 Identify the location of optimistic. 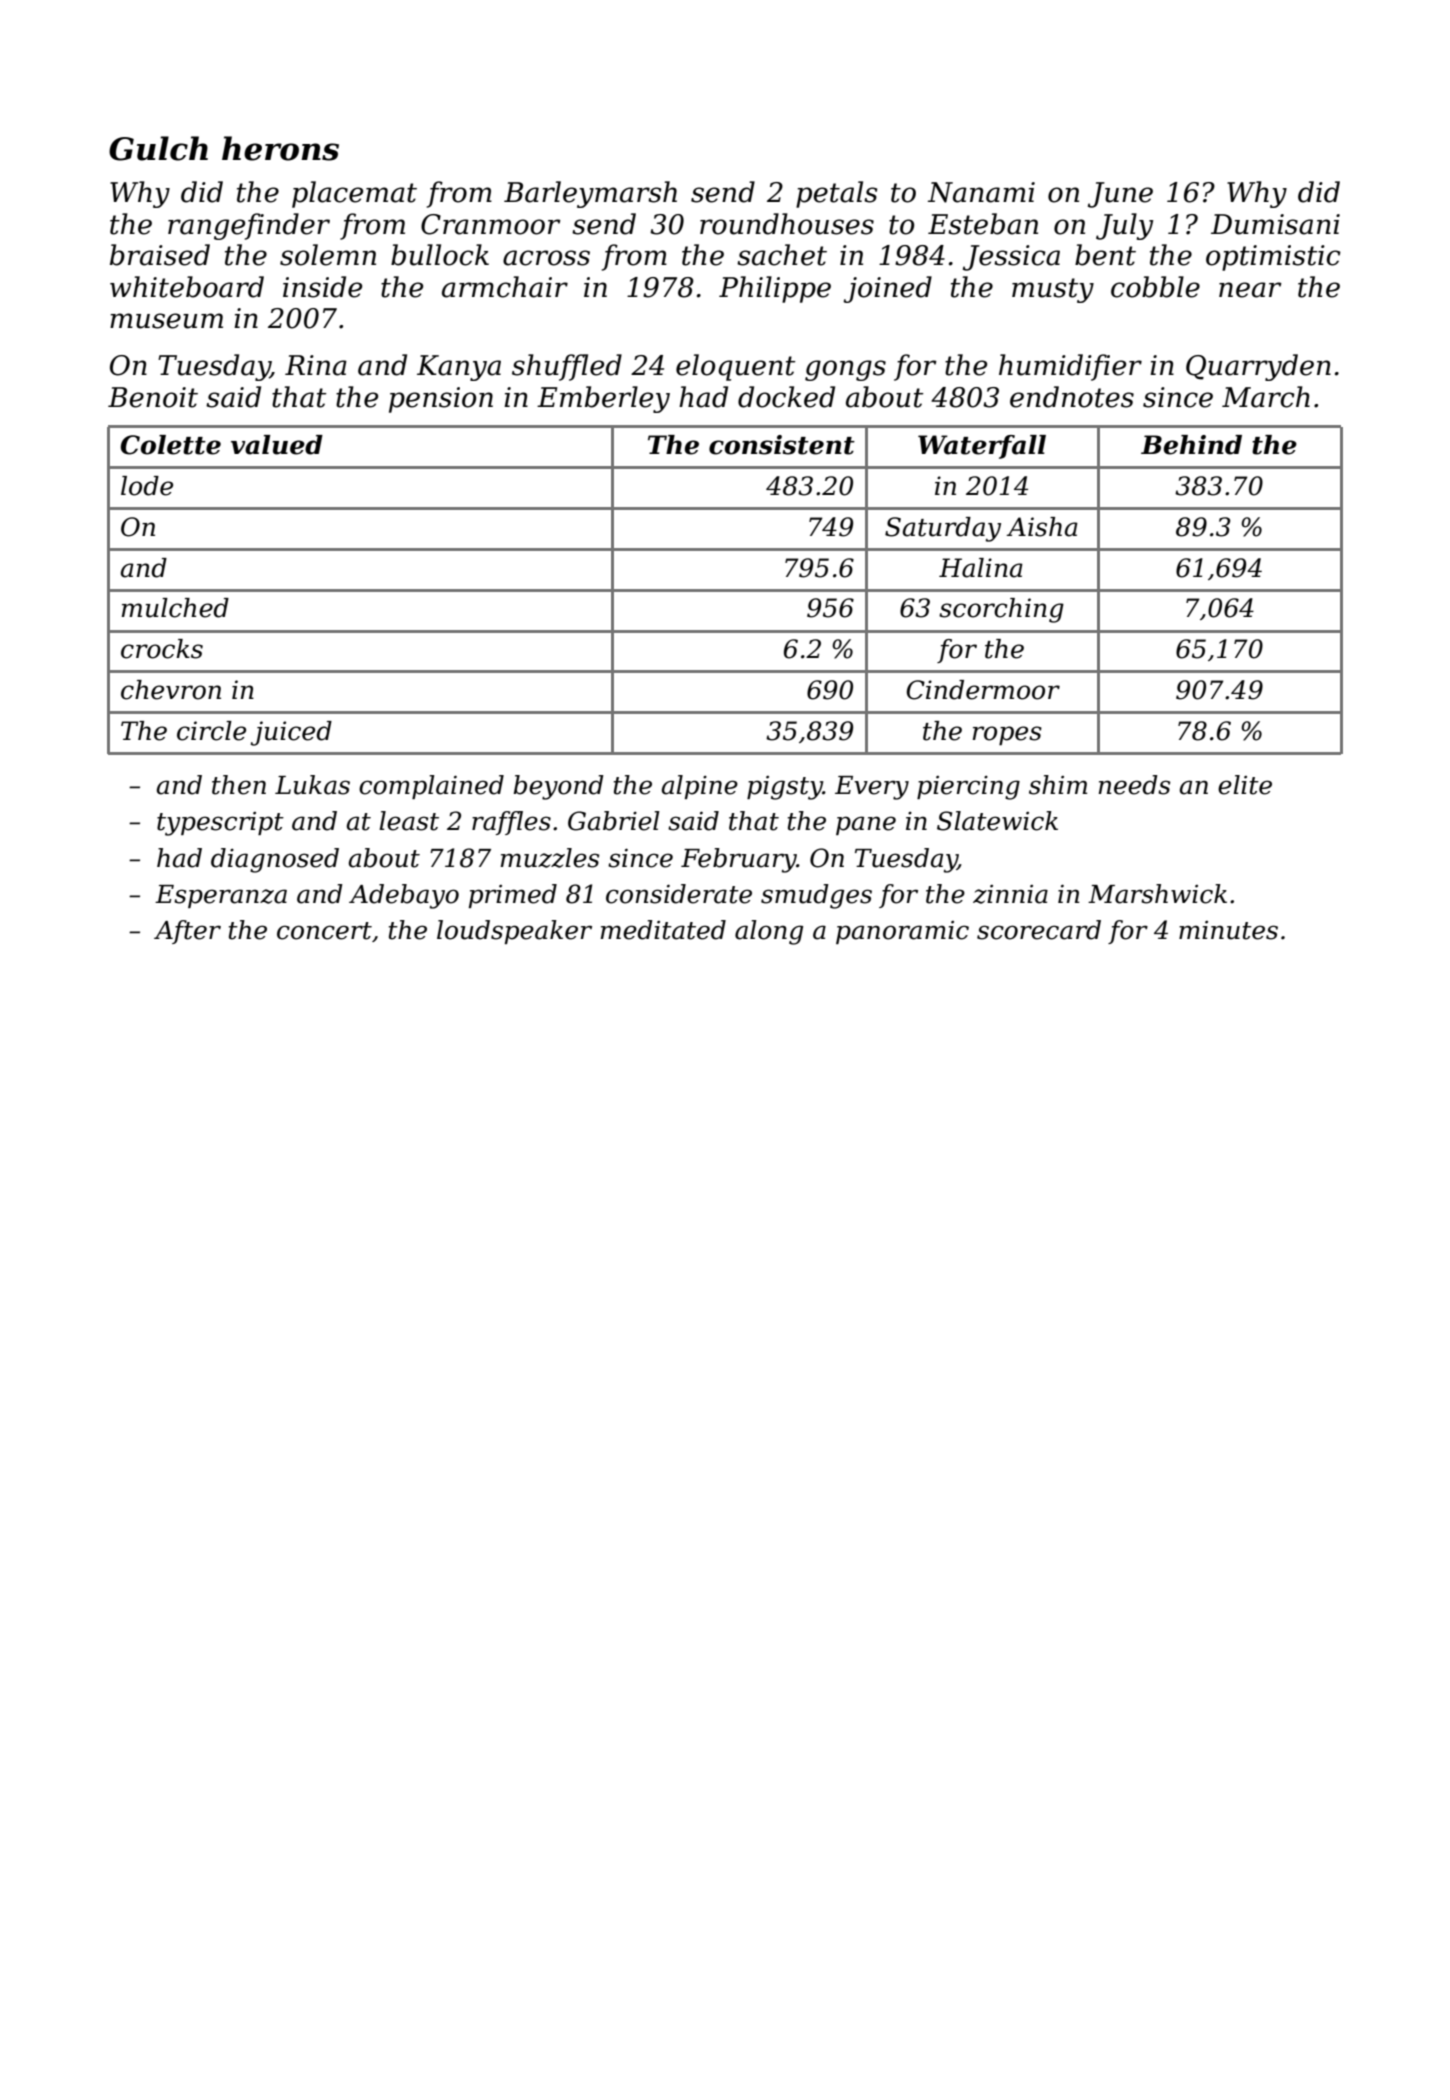
(1273, 258).
